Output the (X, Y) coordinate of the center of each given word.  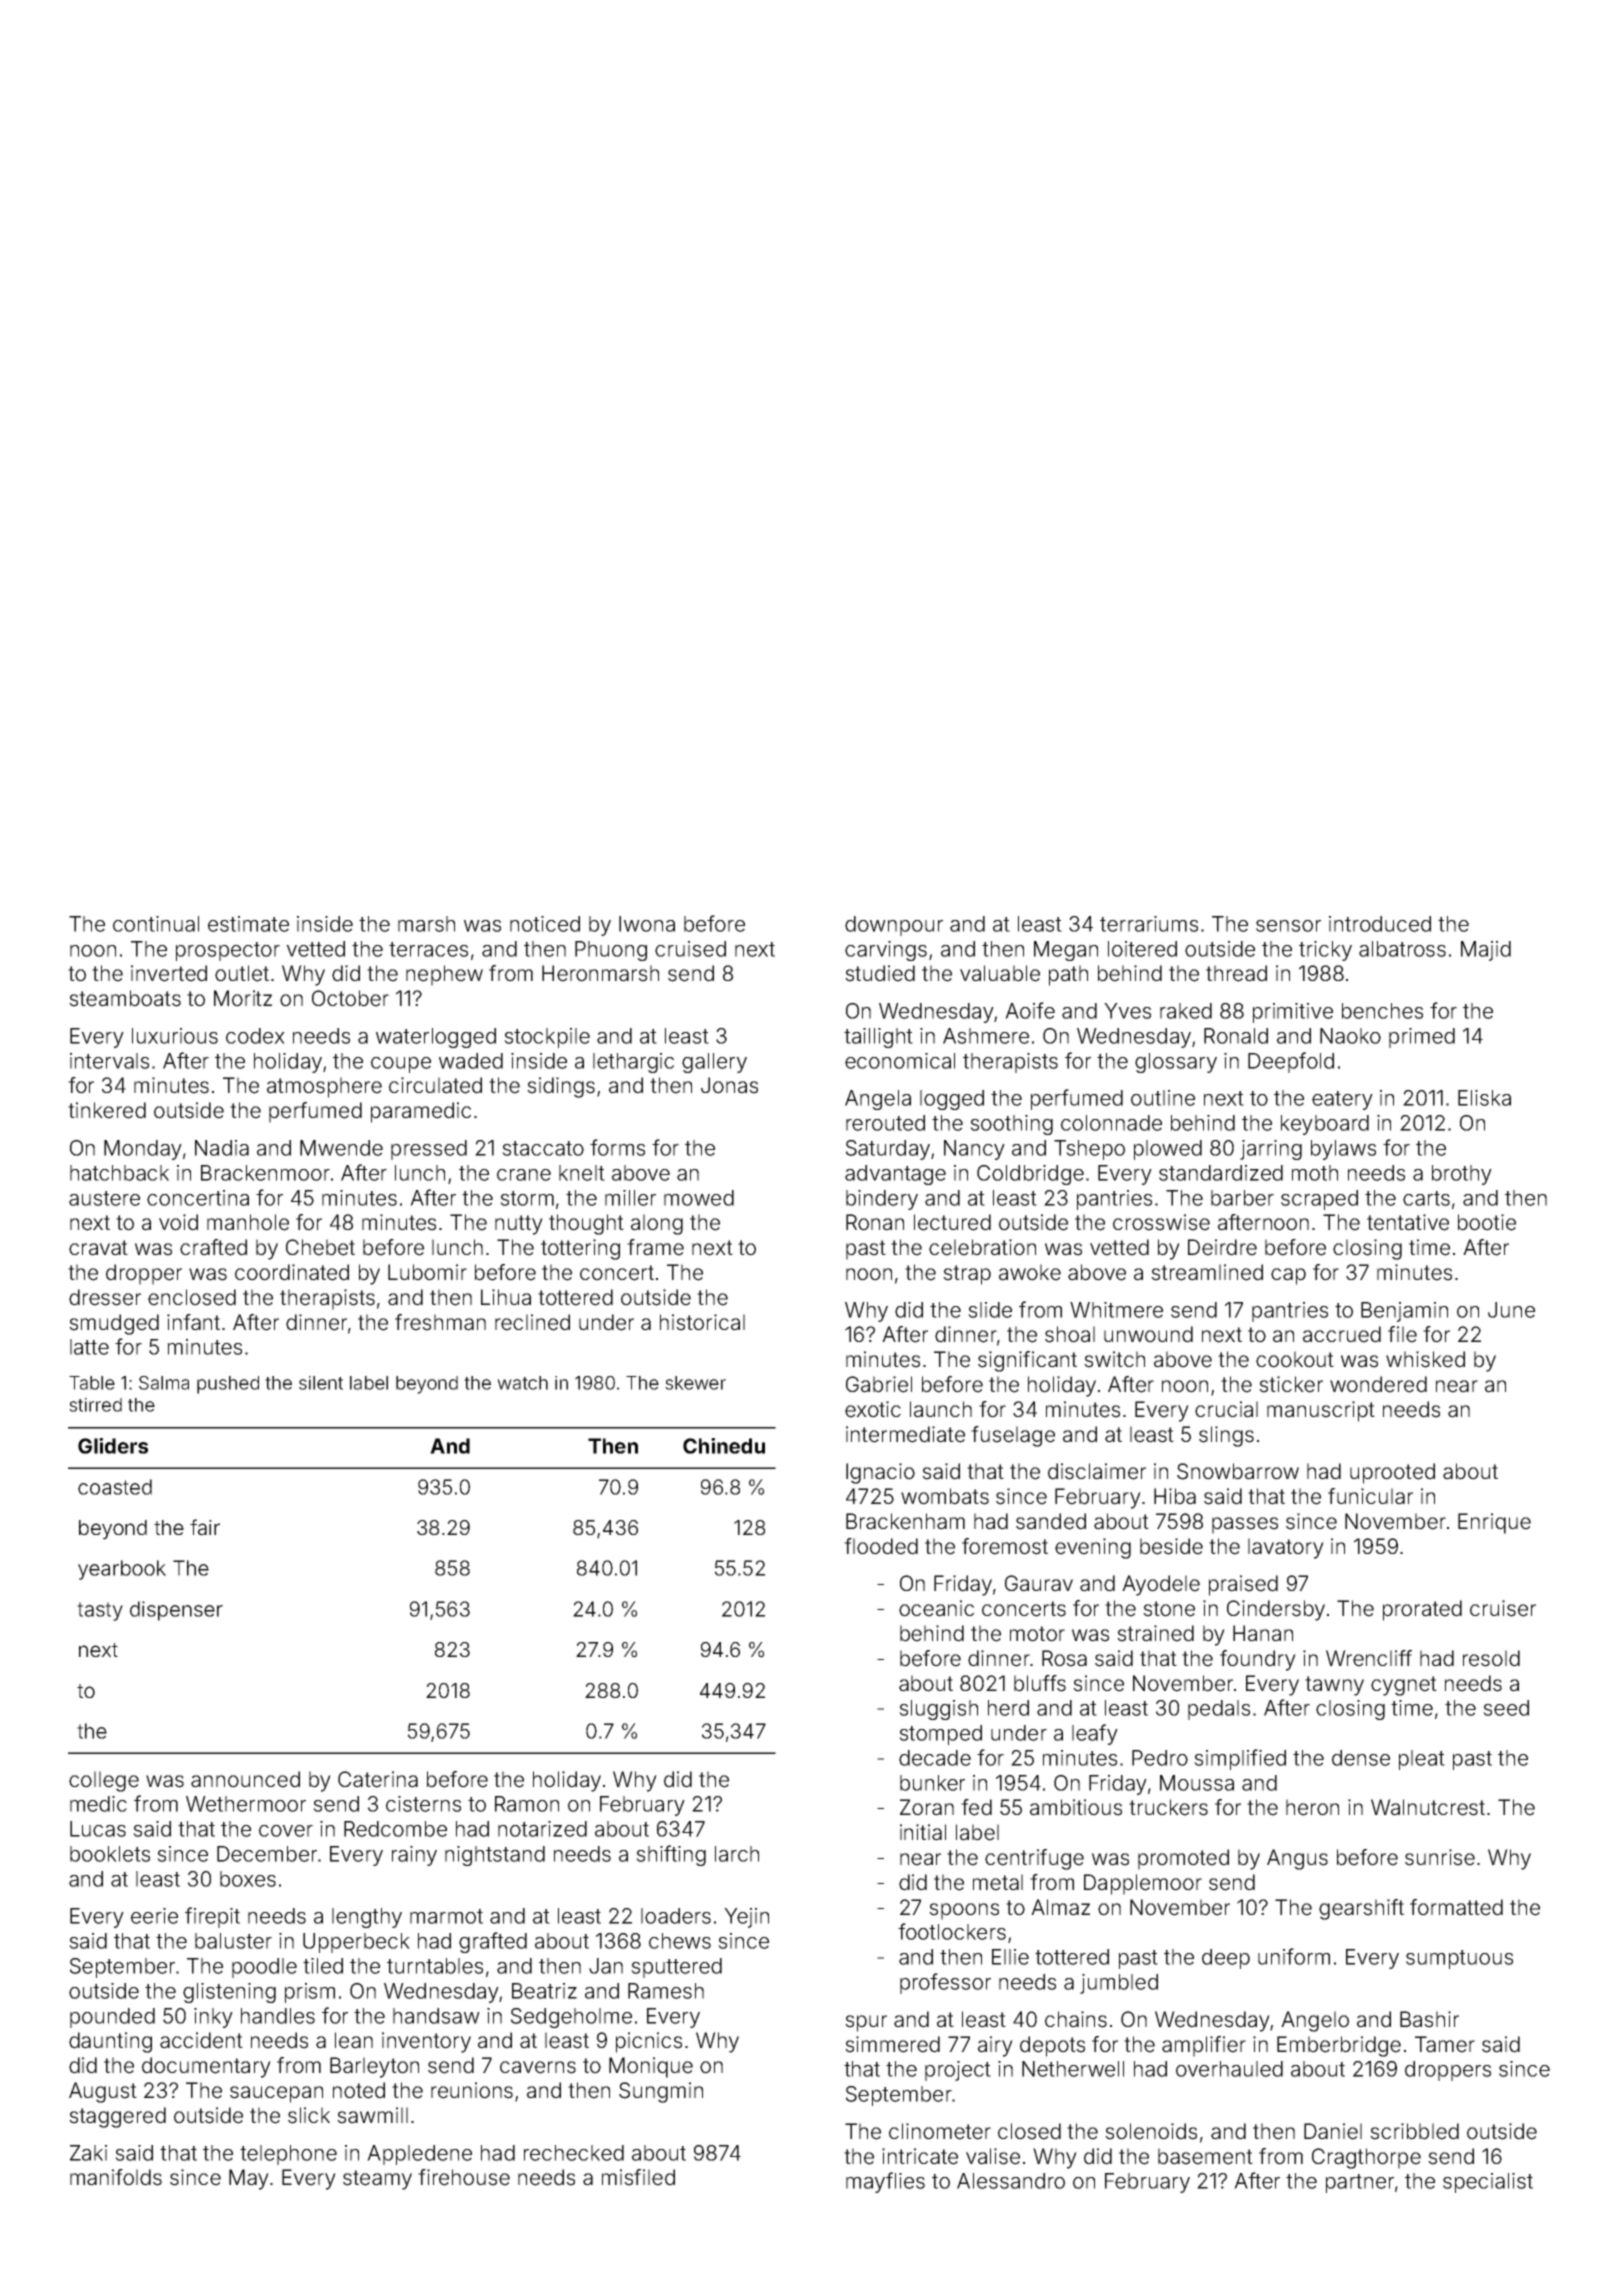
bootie (1487, 1222)
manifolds (116, 2177)
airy (995, 2046)
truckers (1168, 1807)
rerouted (885, 1123)
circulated (435, 1085)
